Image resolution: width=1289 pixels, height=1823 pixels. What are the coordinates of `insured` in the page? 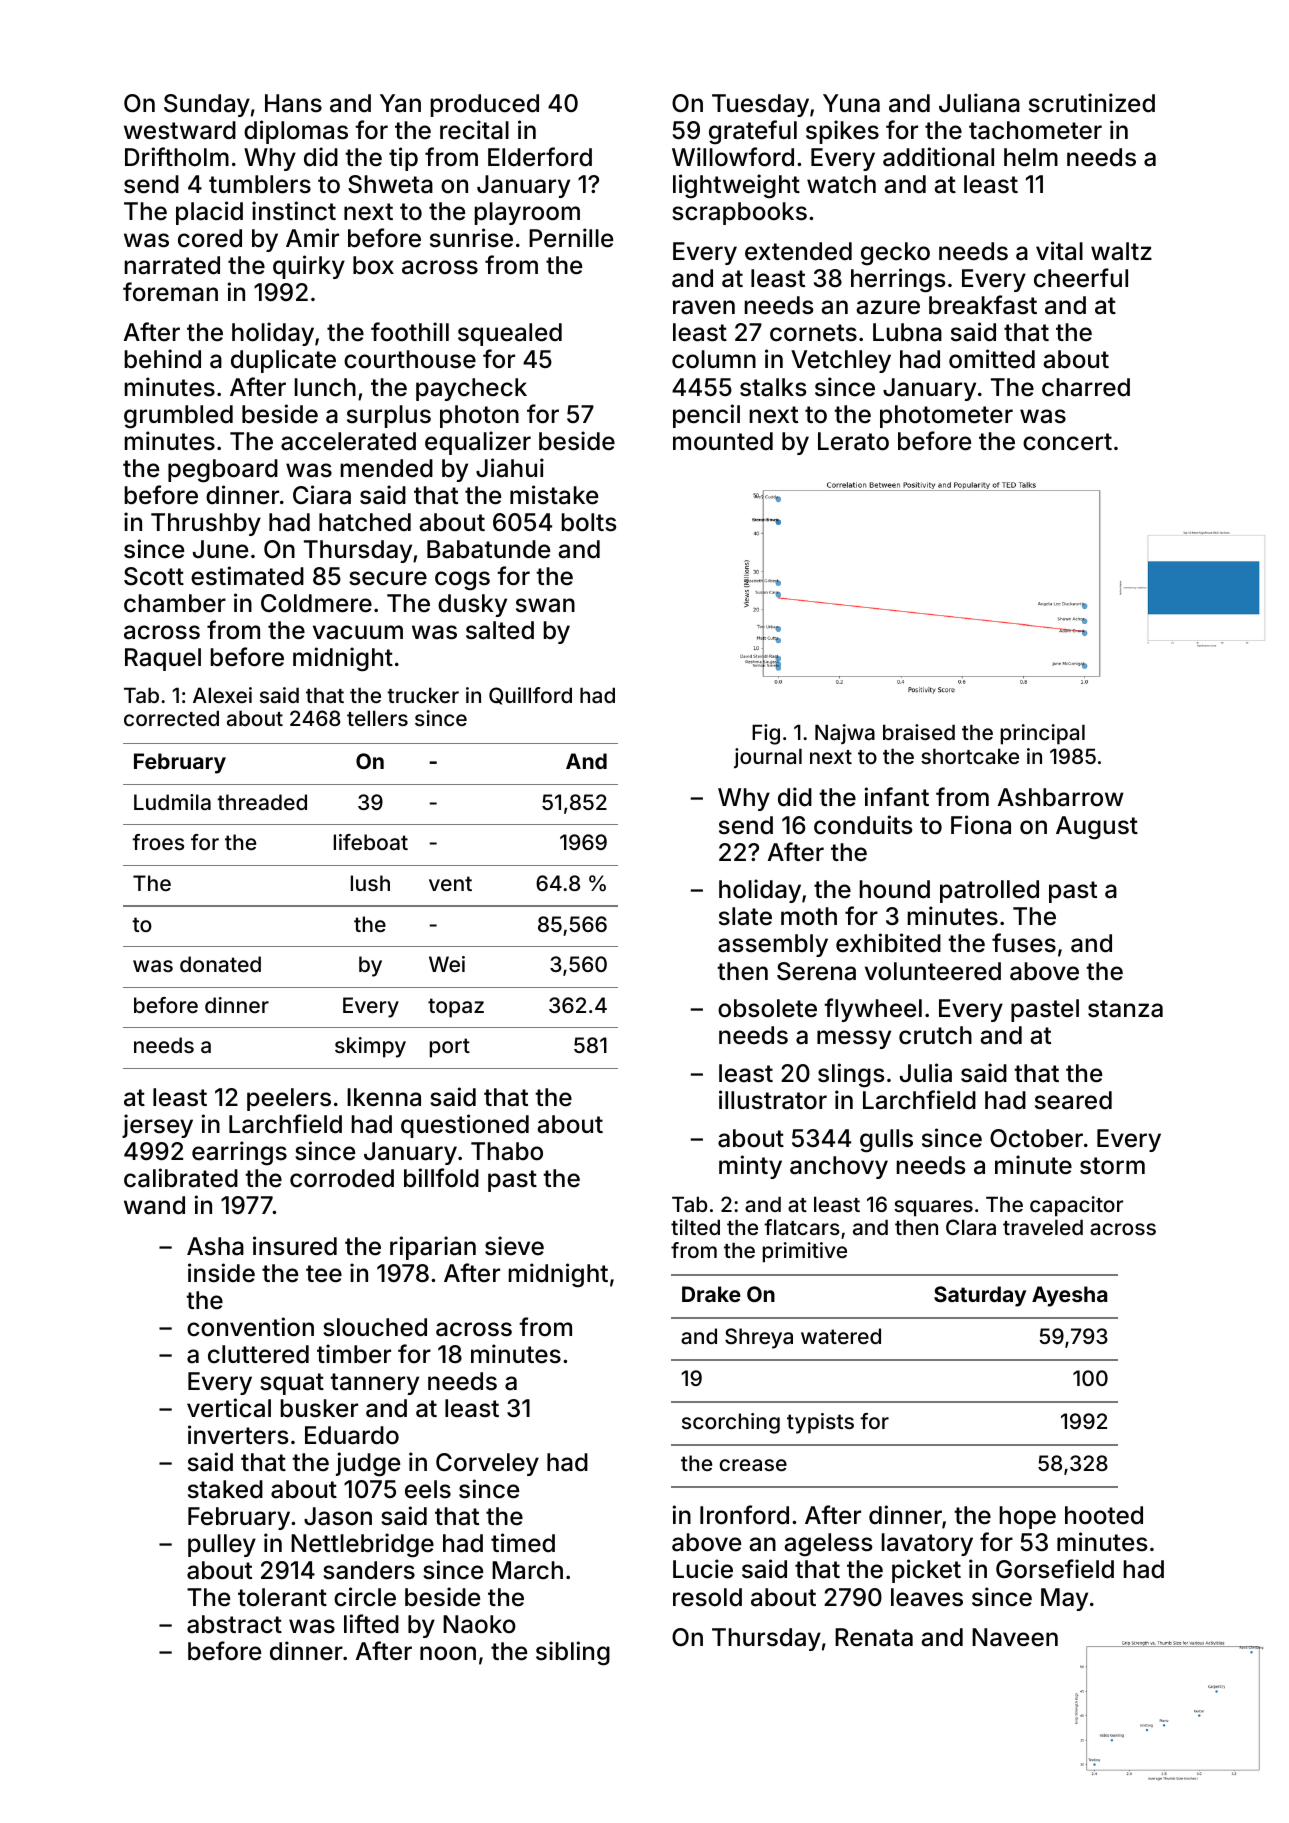 It's located at (295, 1246).
